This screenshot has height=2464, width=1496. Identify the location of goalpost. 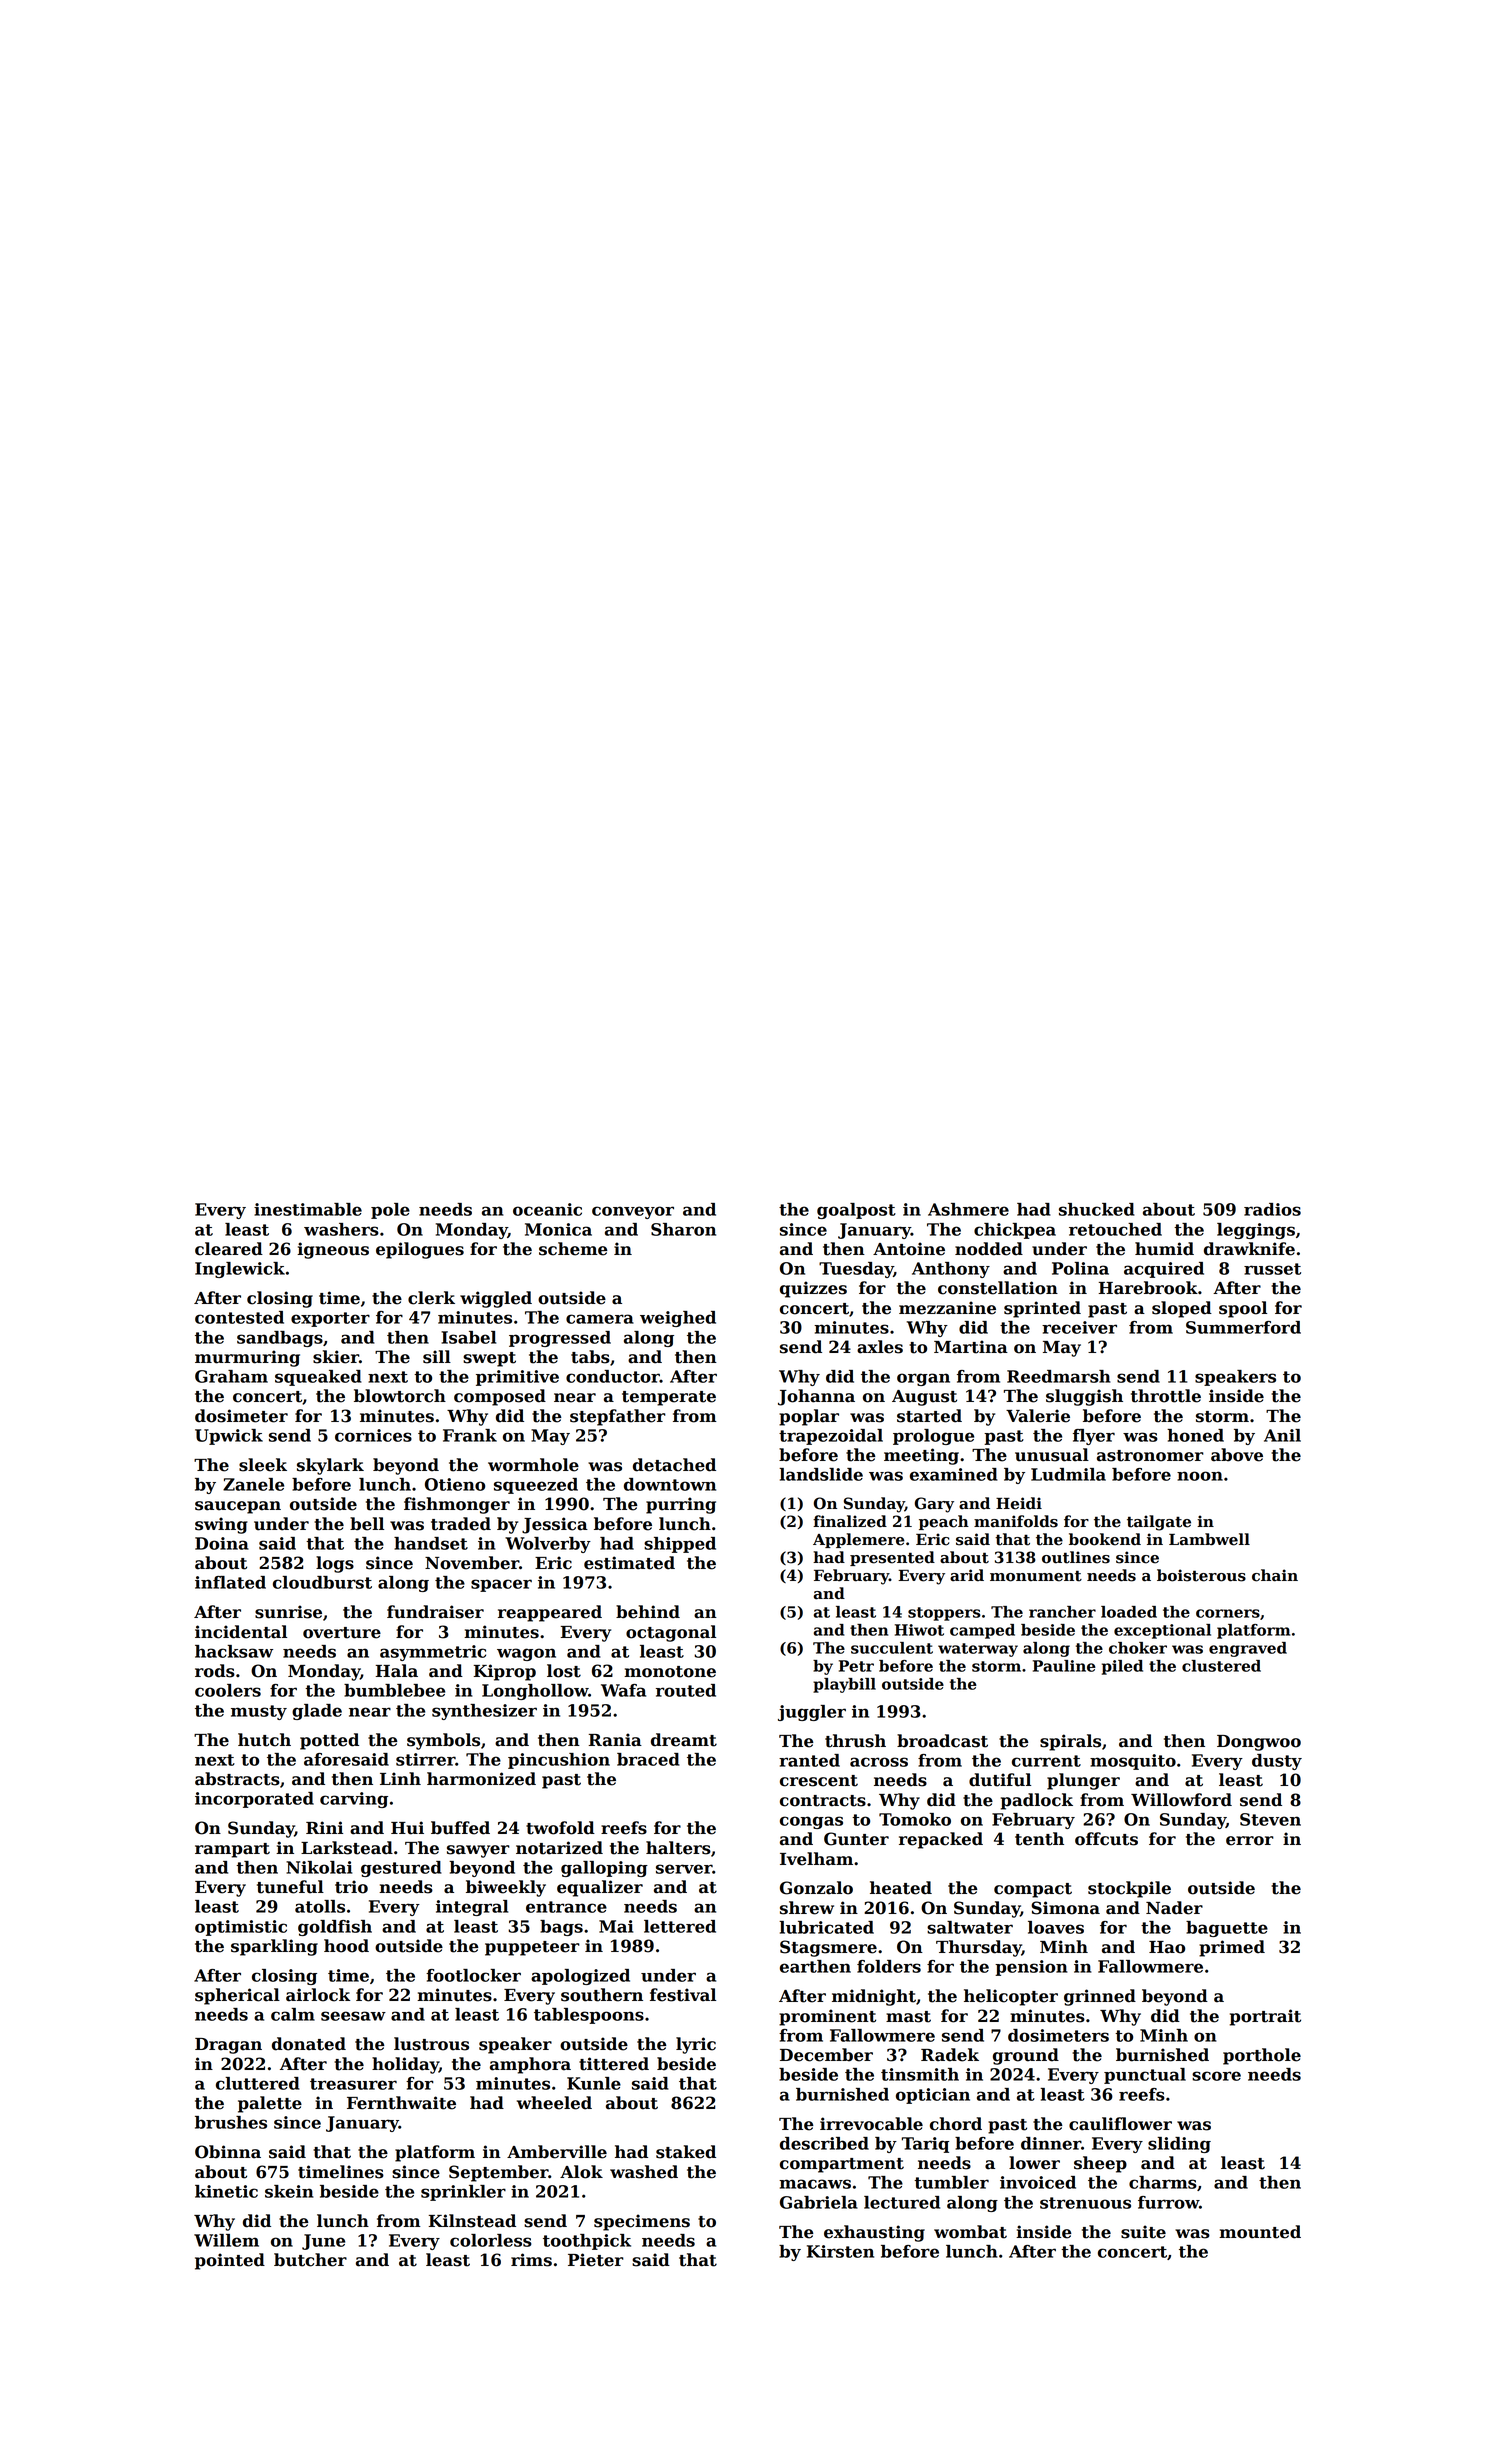
(856, 1211).
